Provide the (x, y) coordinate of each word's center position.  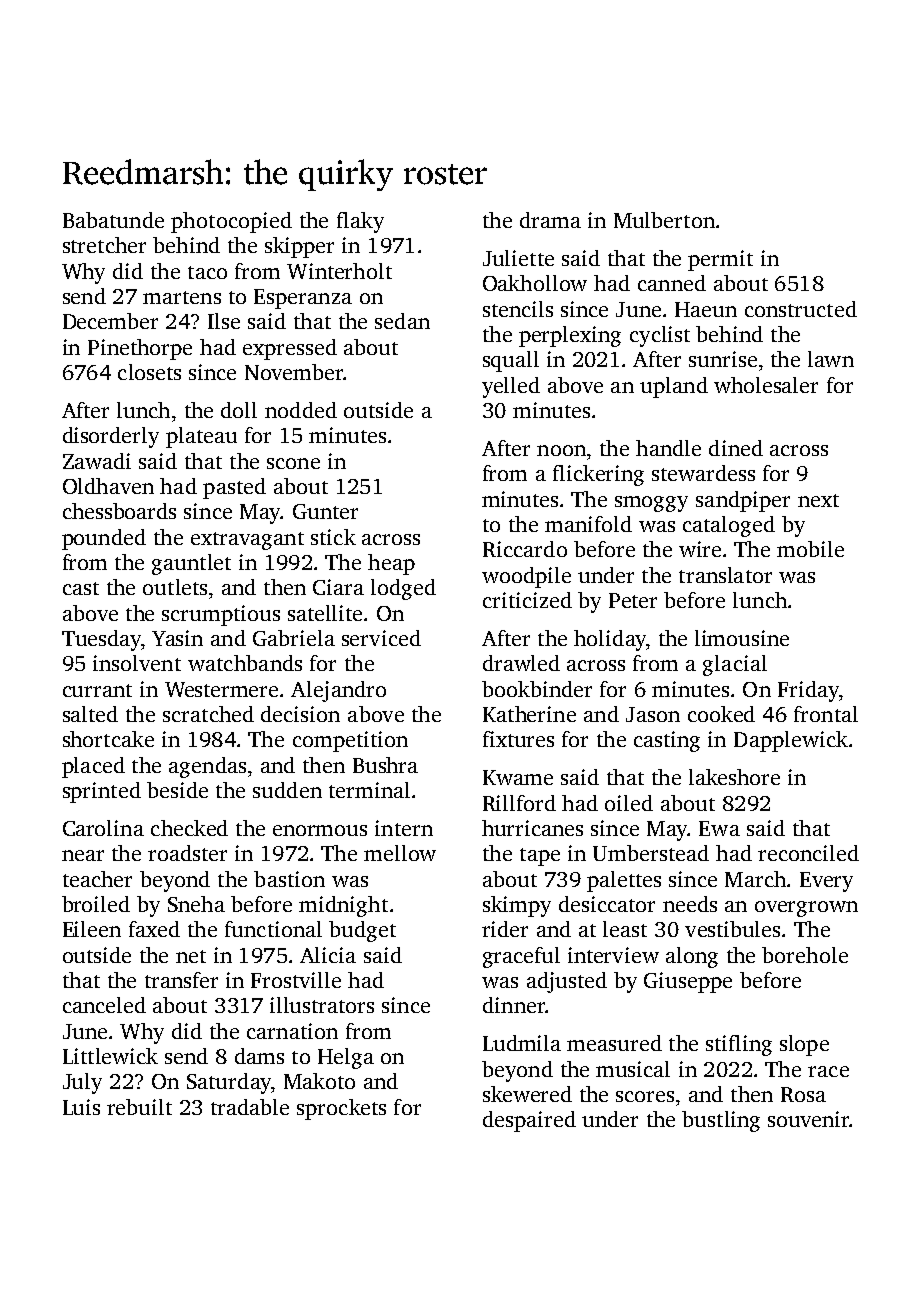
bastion (289, 879)
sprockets (341, 1109)
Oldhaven (108, 486)
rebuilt (139, 1107)
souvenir (809, 1119)
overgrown (806, 909)
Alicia (328, 955)
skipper (299, 247)
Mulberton (664, 220)
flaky (360, 222)
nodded (301, 410)
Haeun (706, 309)
